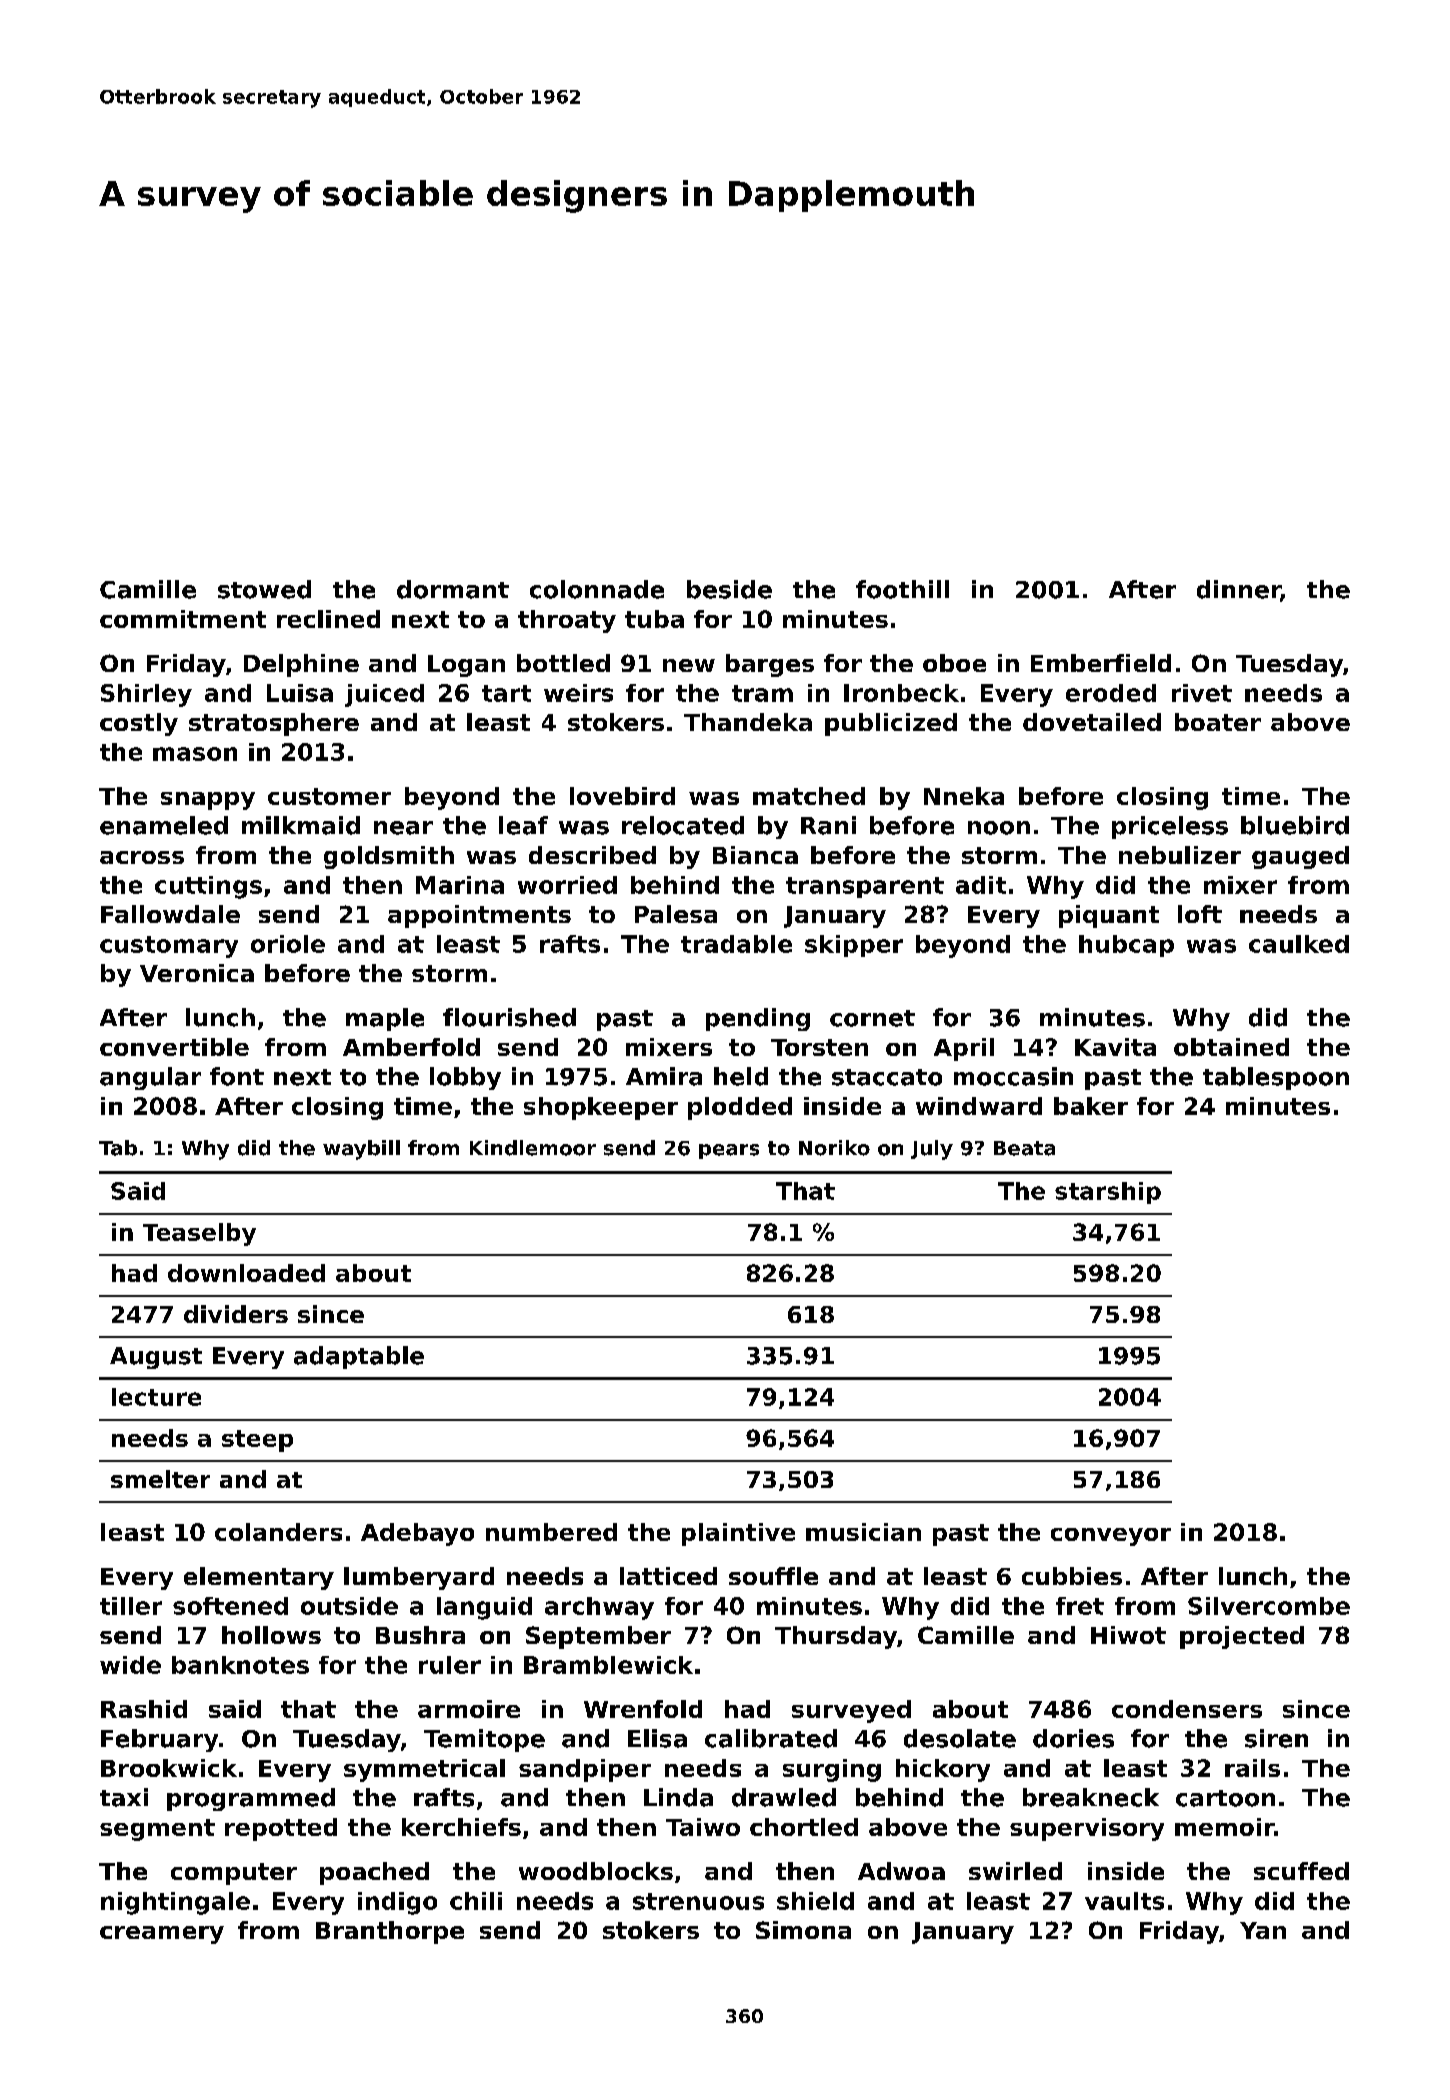 The width and height of the image is (1450, 2100). Describe the element at coordinates (150, 1078) in the image. I see `angular` at that location.
